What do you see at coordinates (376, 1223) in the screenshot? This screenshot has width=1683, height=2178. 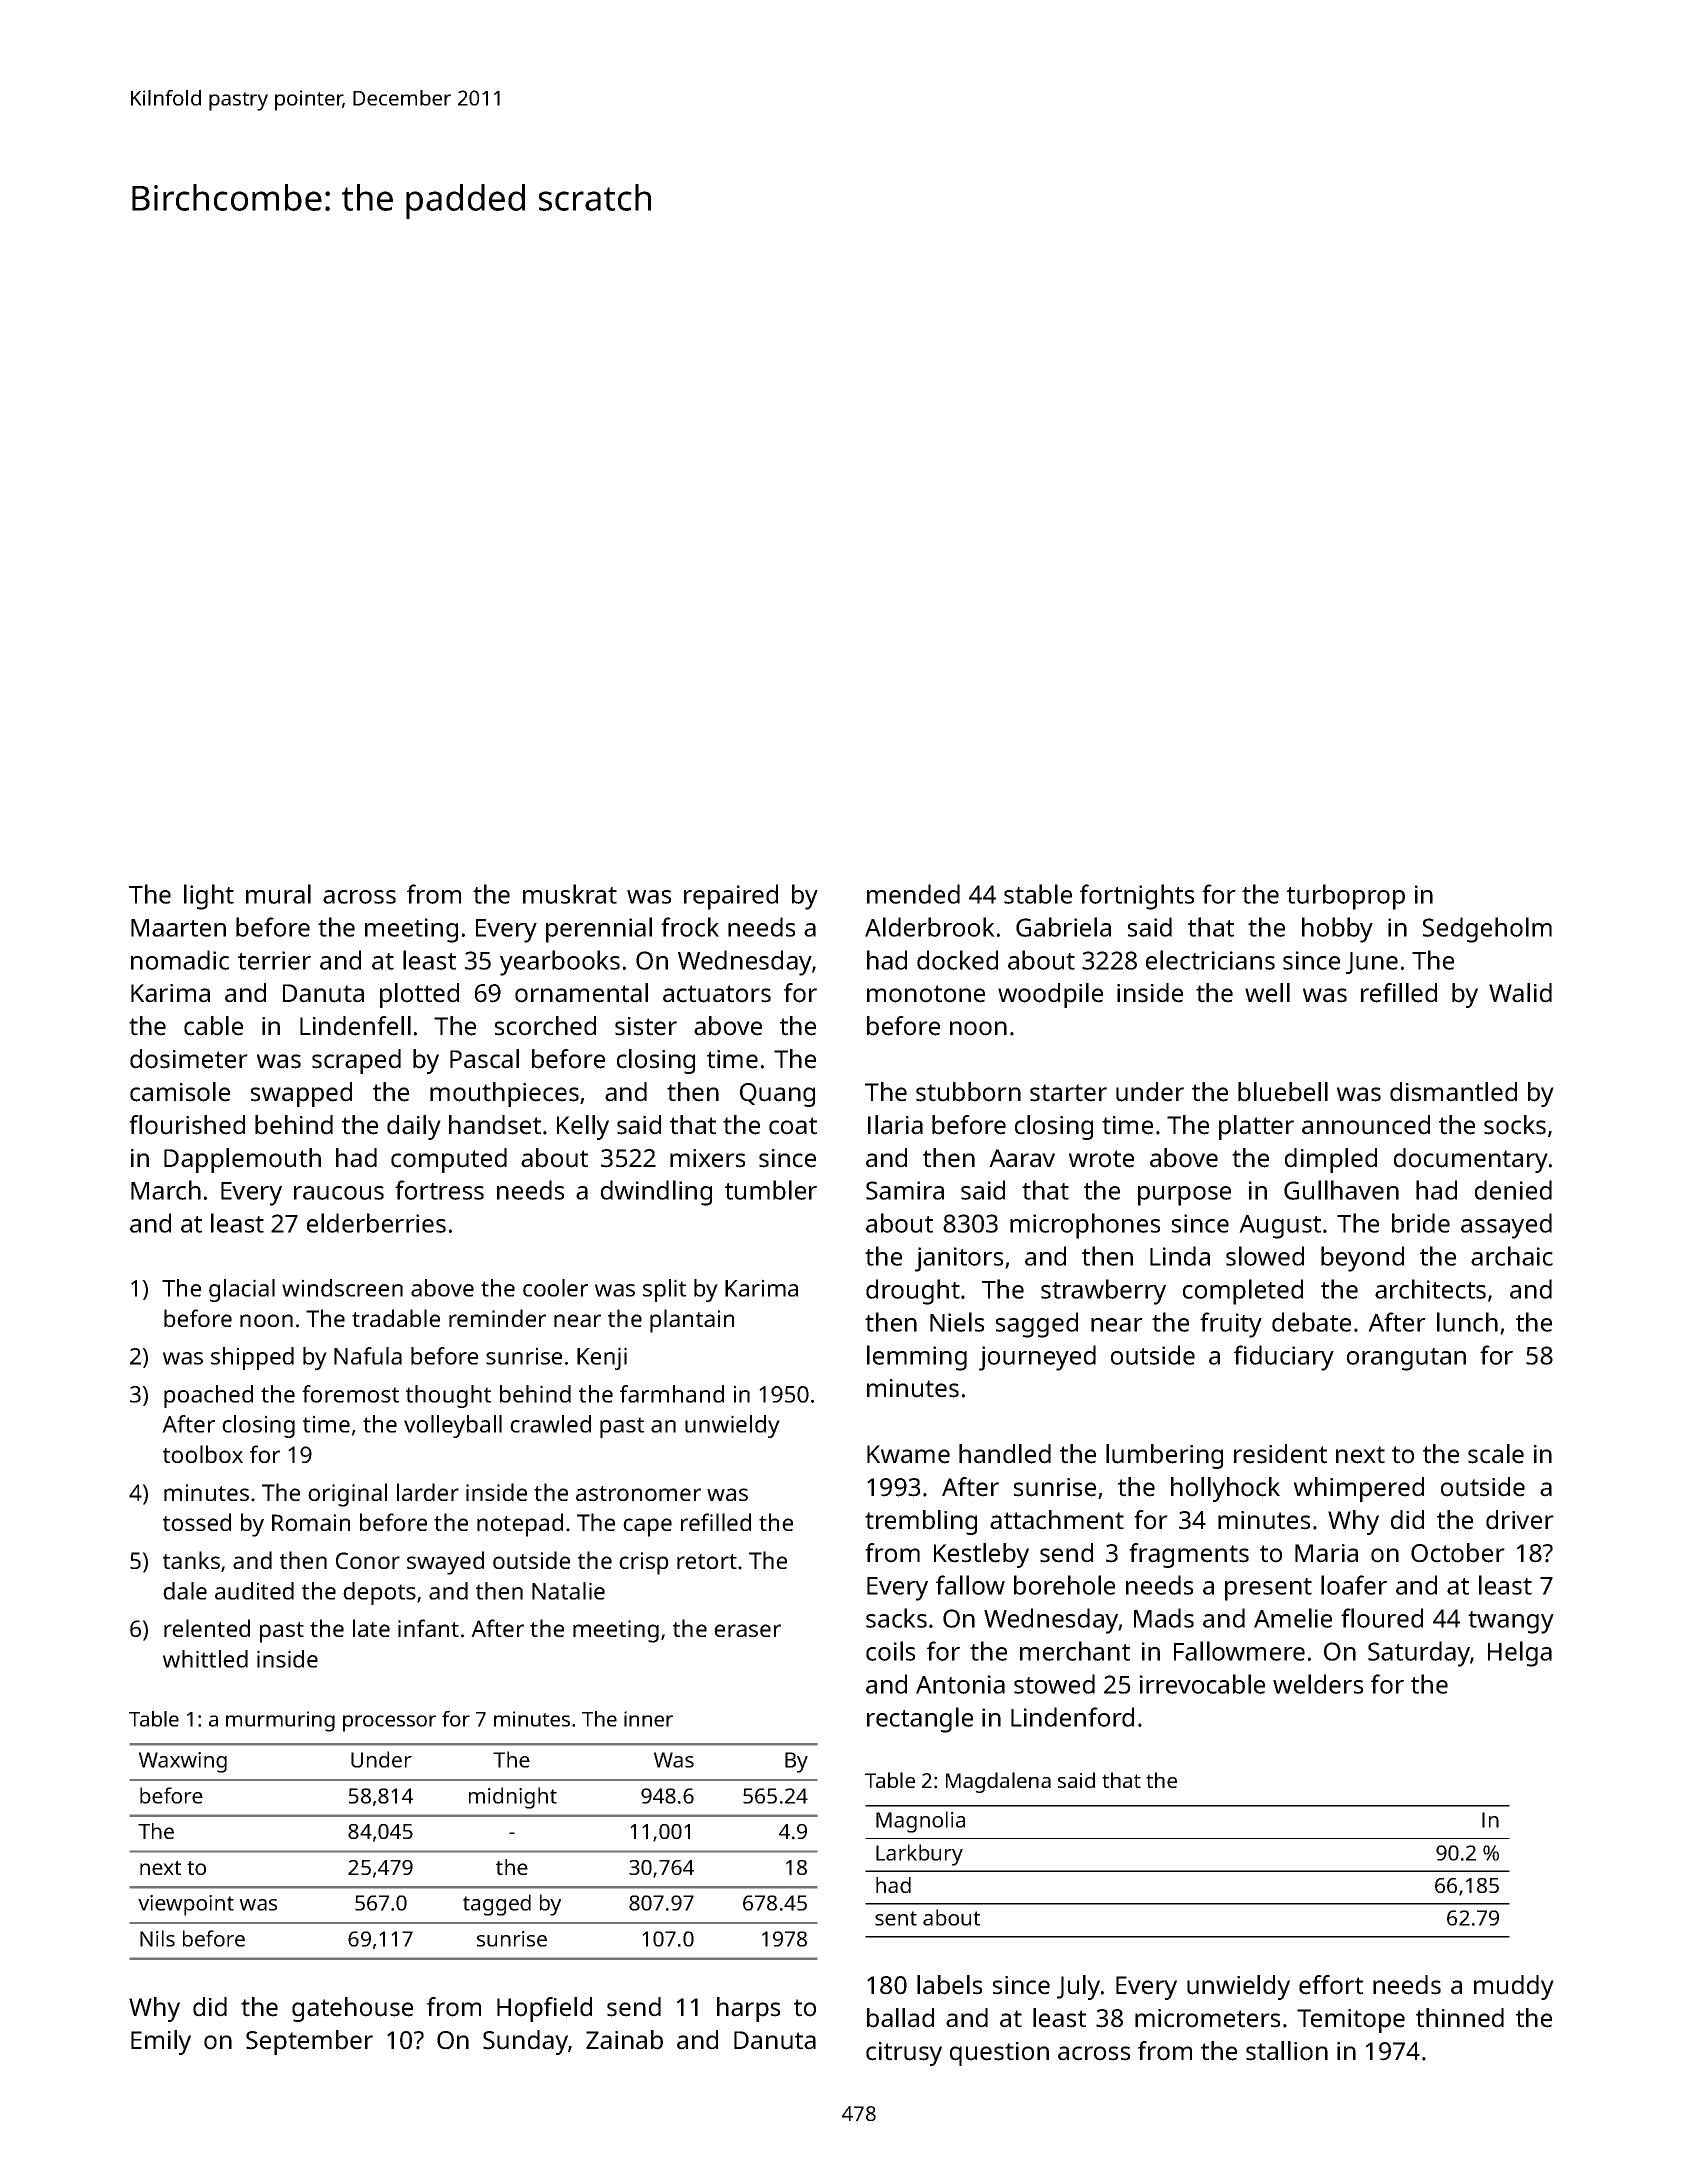 I see `elderberries` at bounding box center [376, 1223].
